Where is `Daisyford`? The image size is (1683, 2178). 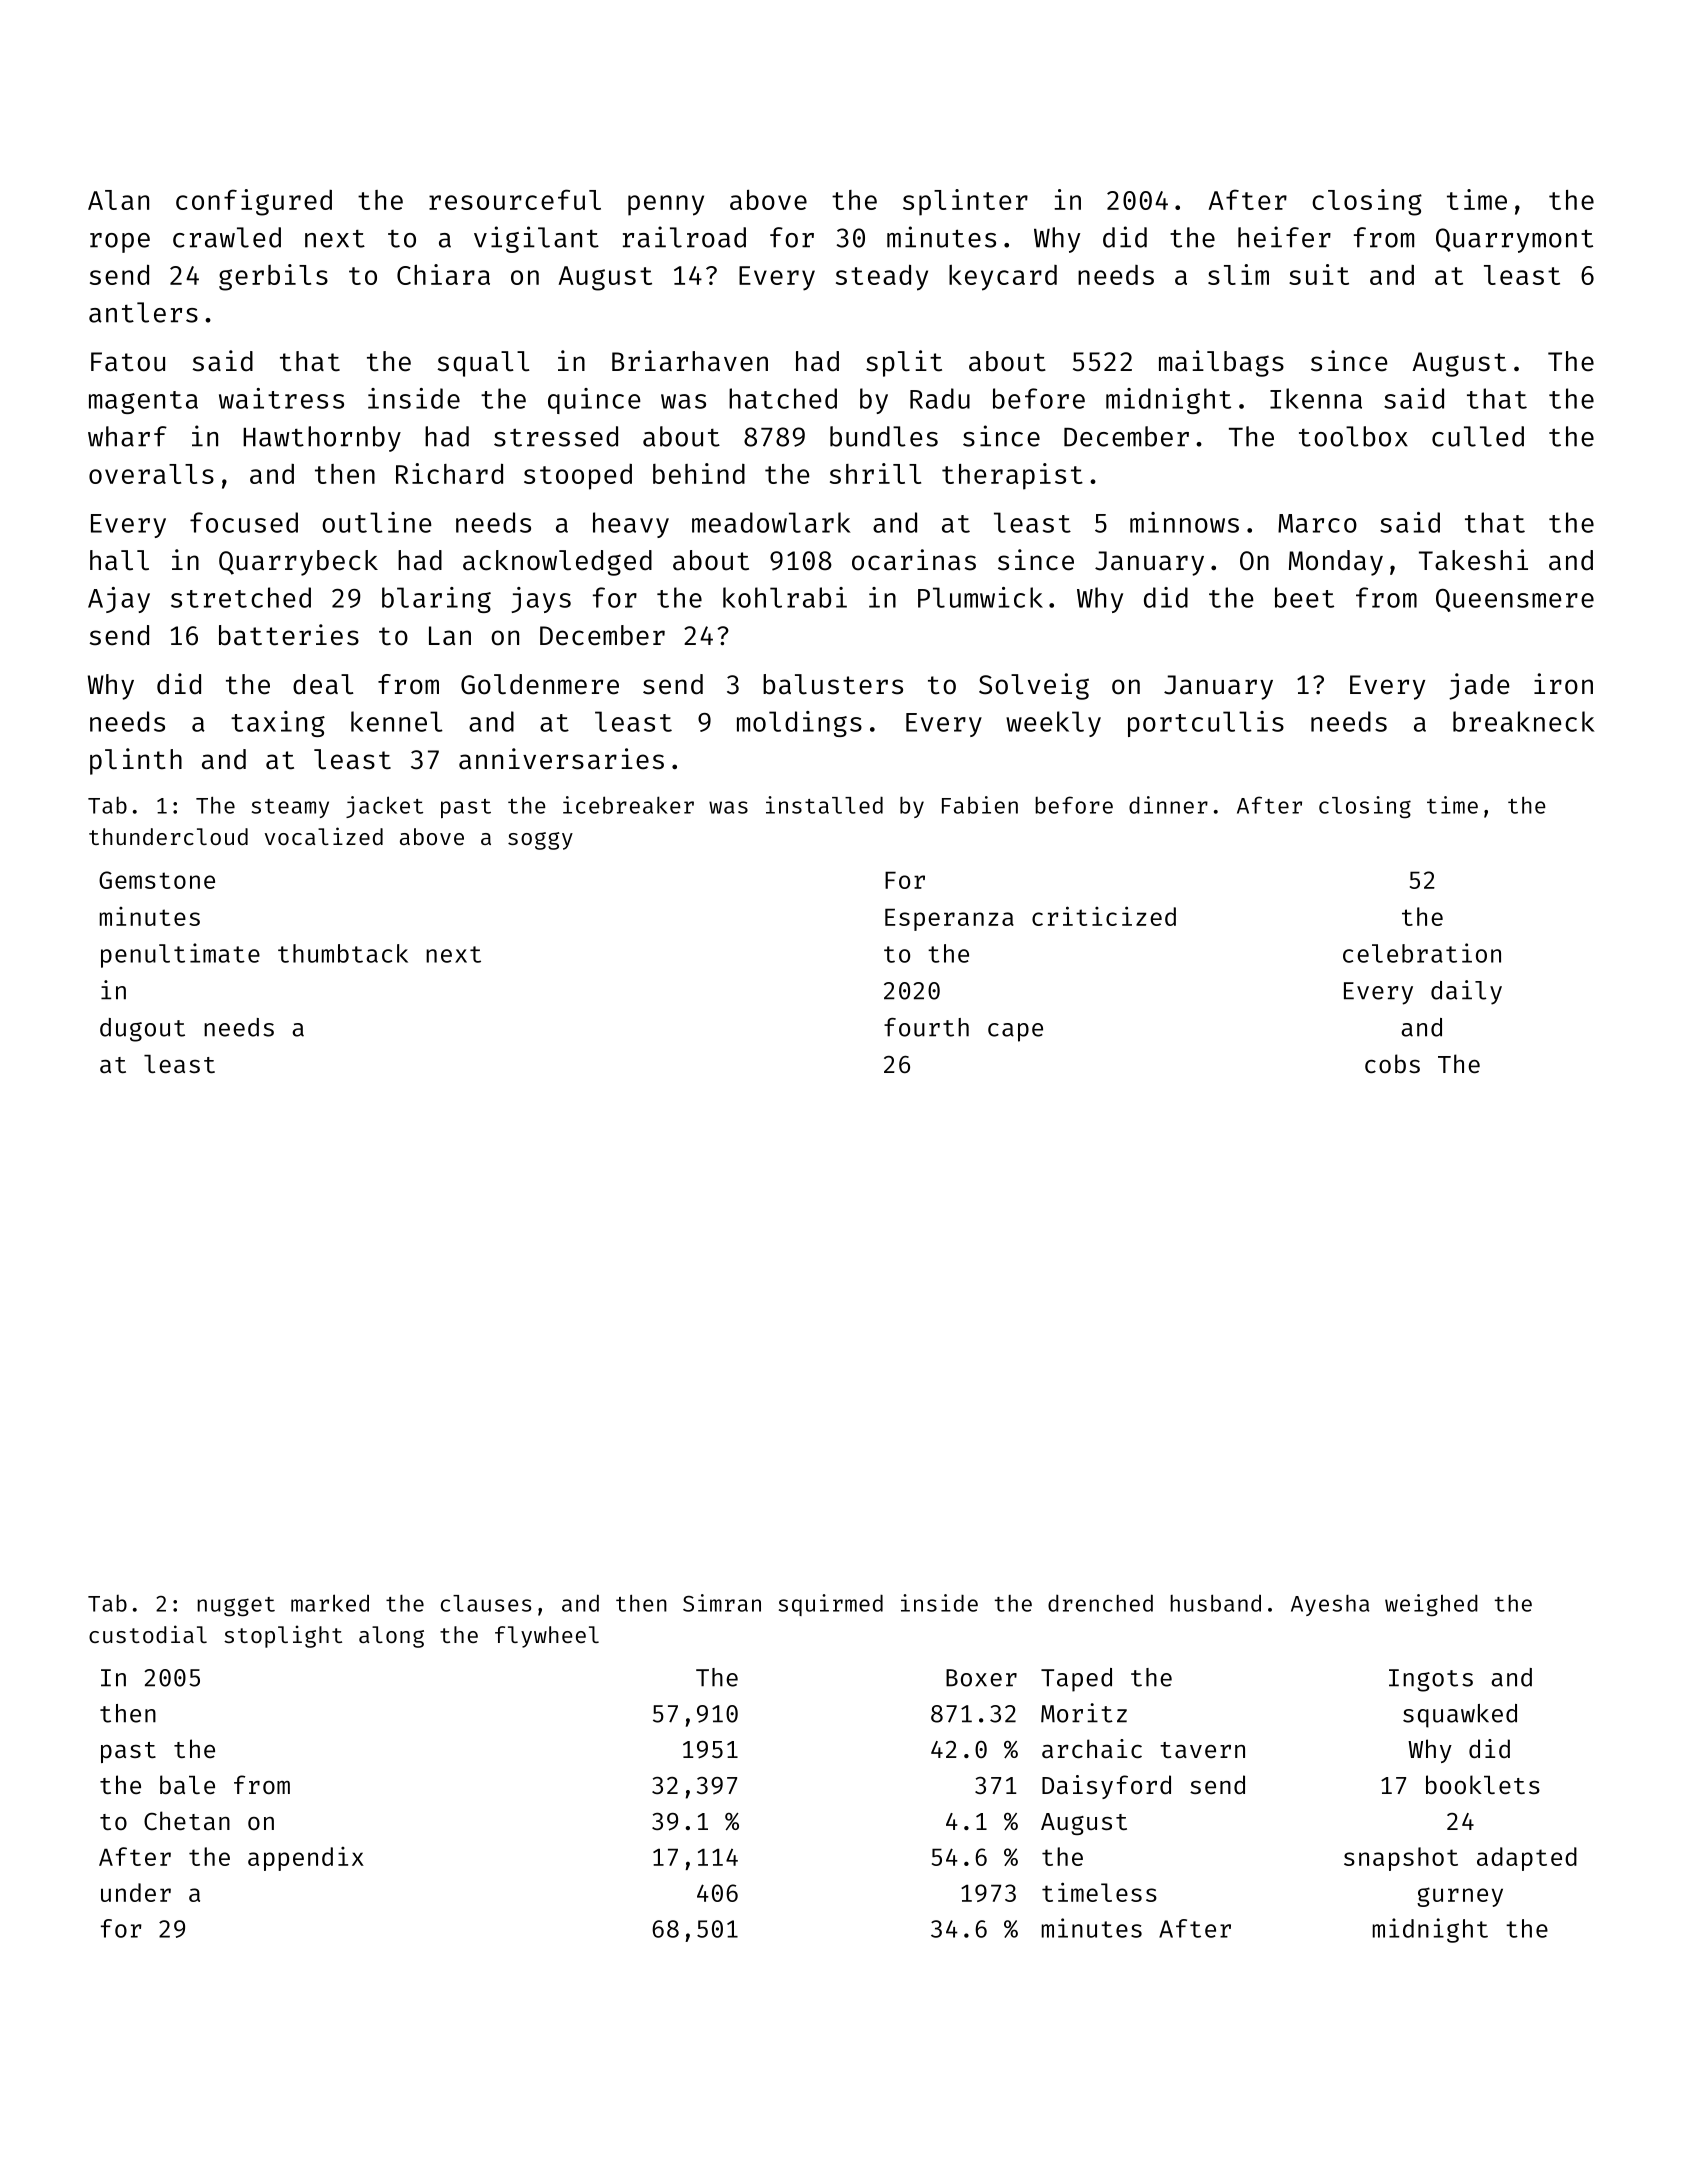
Daisyford is located at coordinates (1106, 1787).
